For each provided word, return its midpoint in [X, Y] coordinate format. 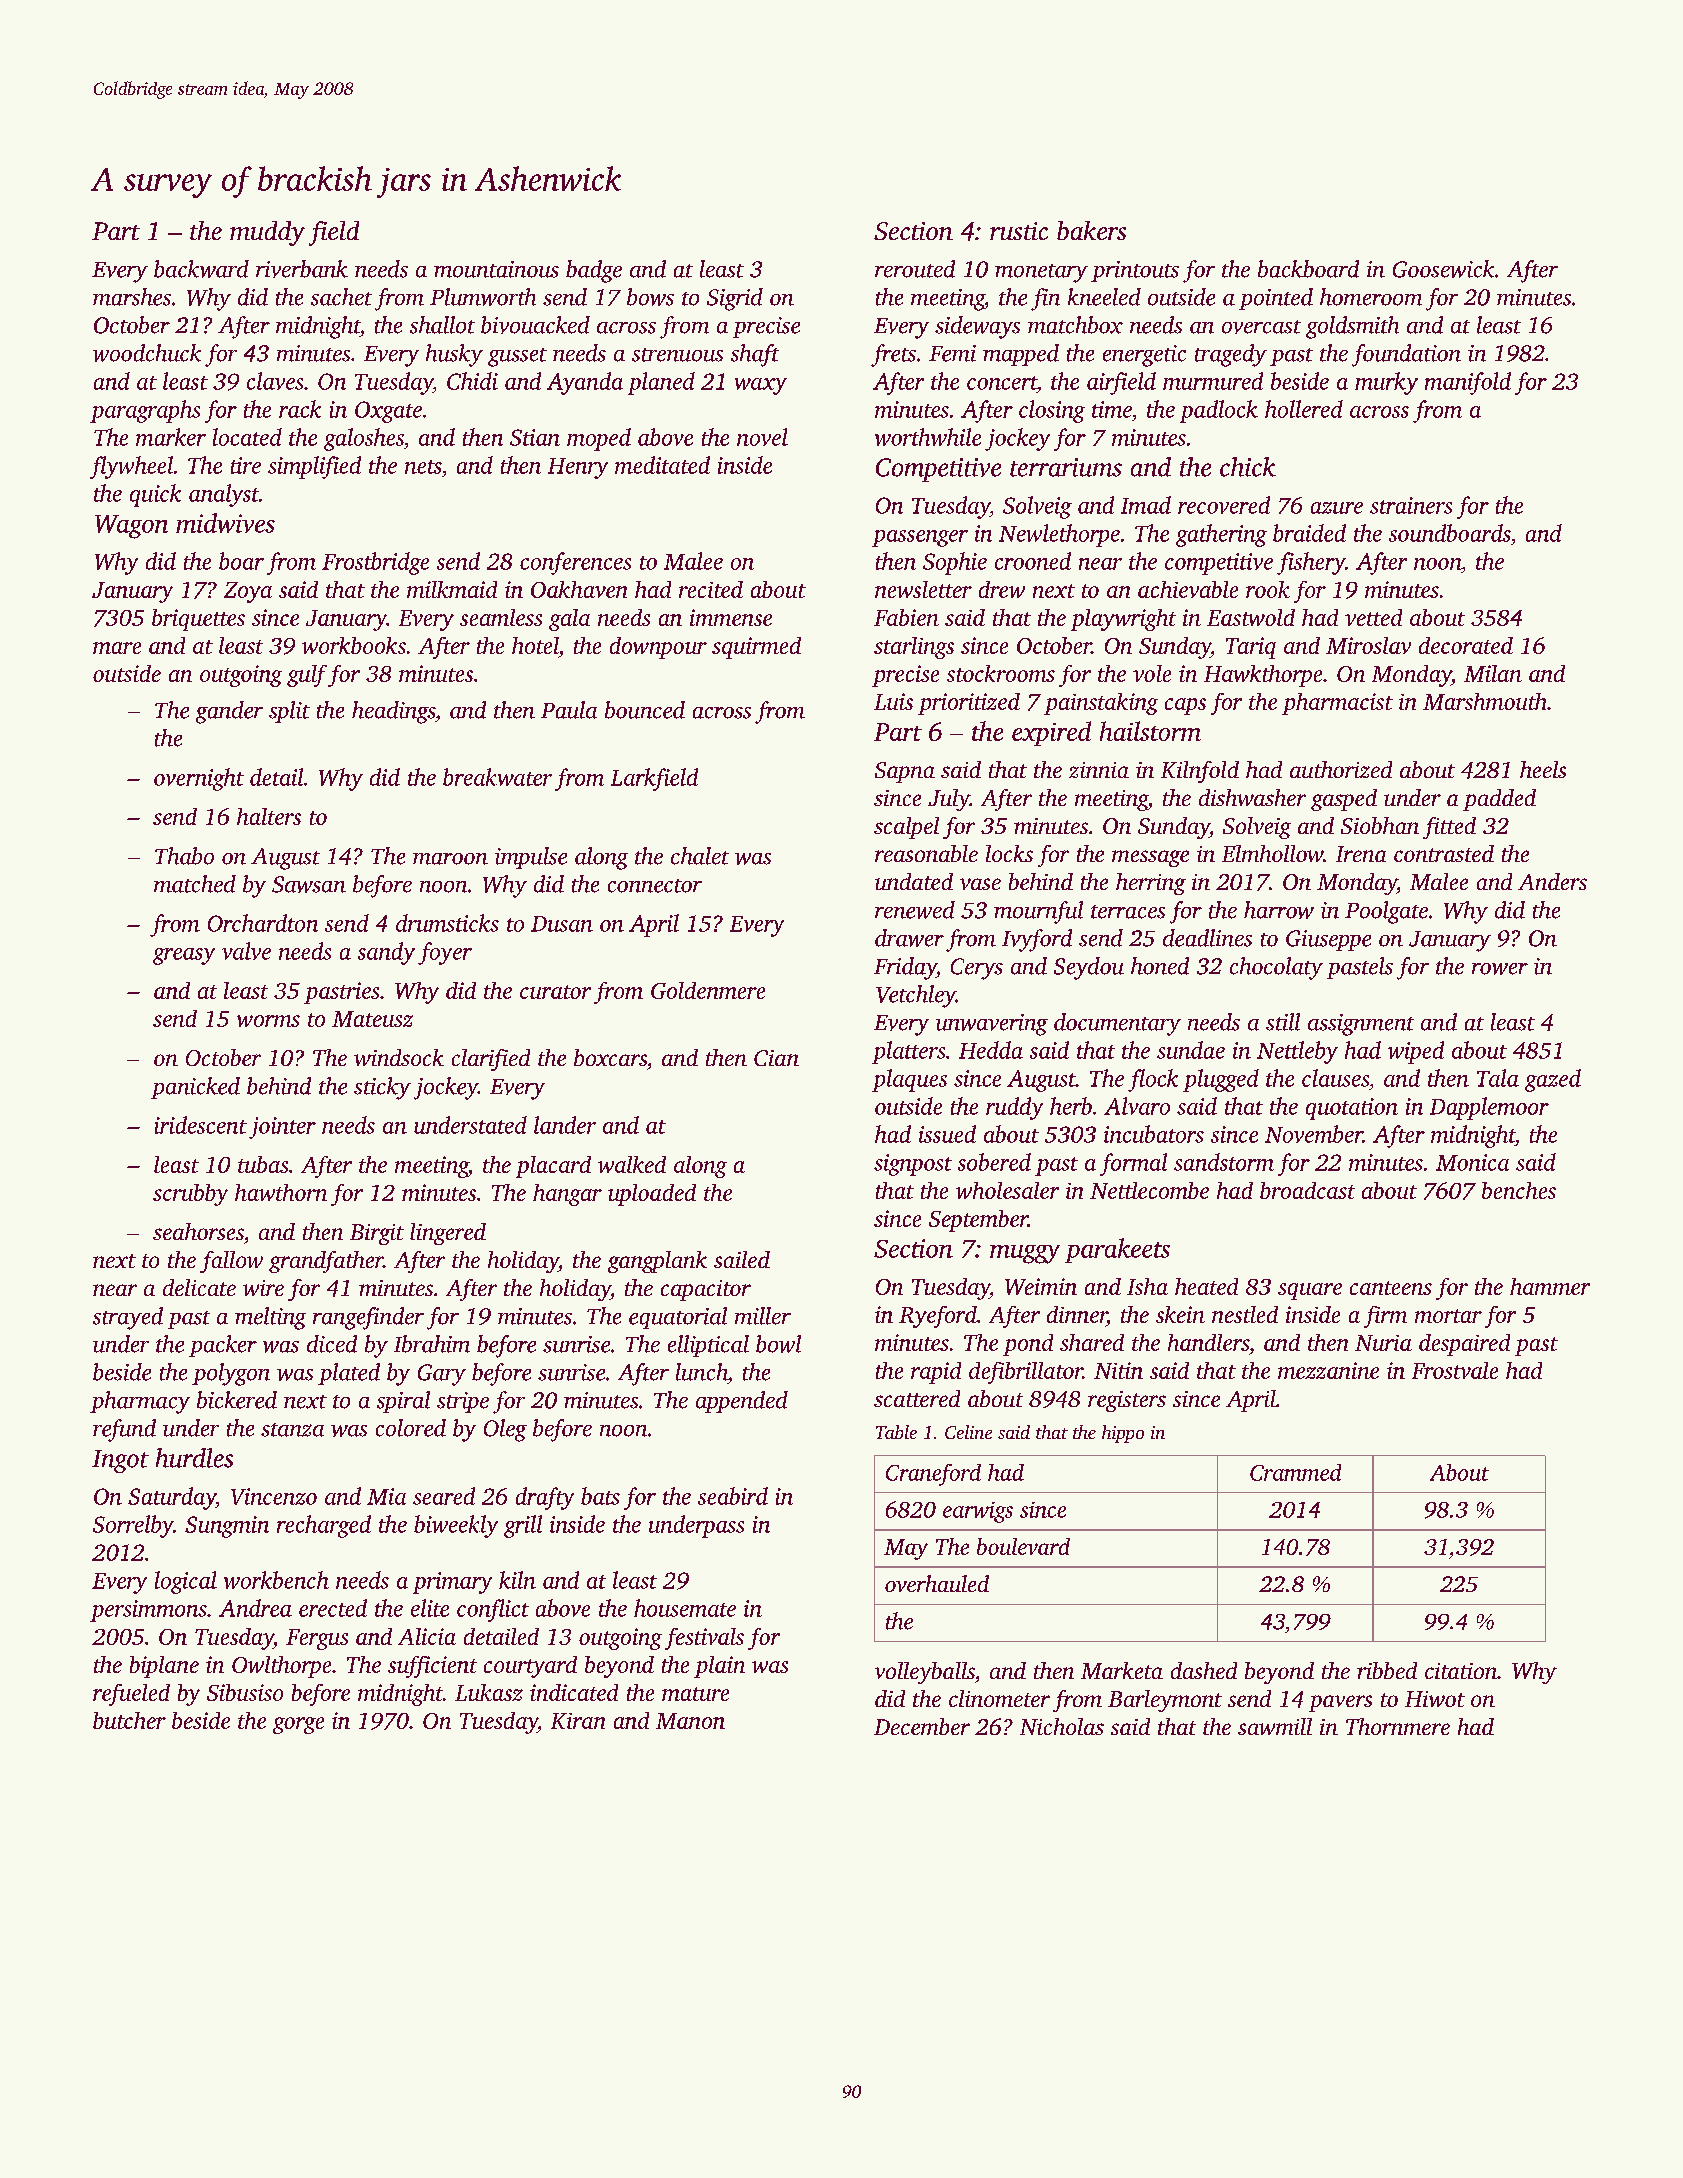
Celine [968, 1432]
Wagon [131, 527]
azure [1337, 508]
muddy [267, 233]
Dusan [562, 924]
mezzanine [1328, 1370]
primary [452, 1583]
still [1283, 1022]
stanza [292, 1430]
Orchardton [263, 923]
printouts [1135, 271]
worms [268, 1021]
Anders [1552, 881]
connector [655, 886]
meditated [662, 465]
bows [650, 297]
